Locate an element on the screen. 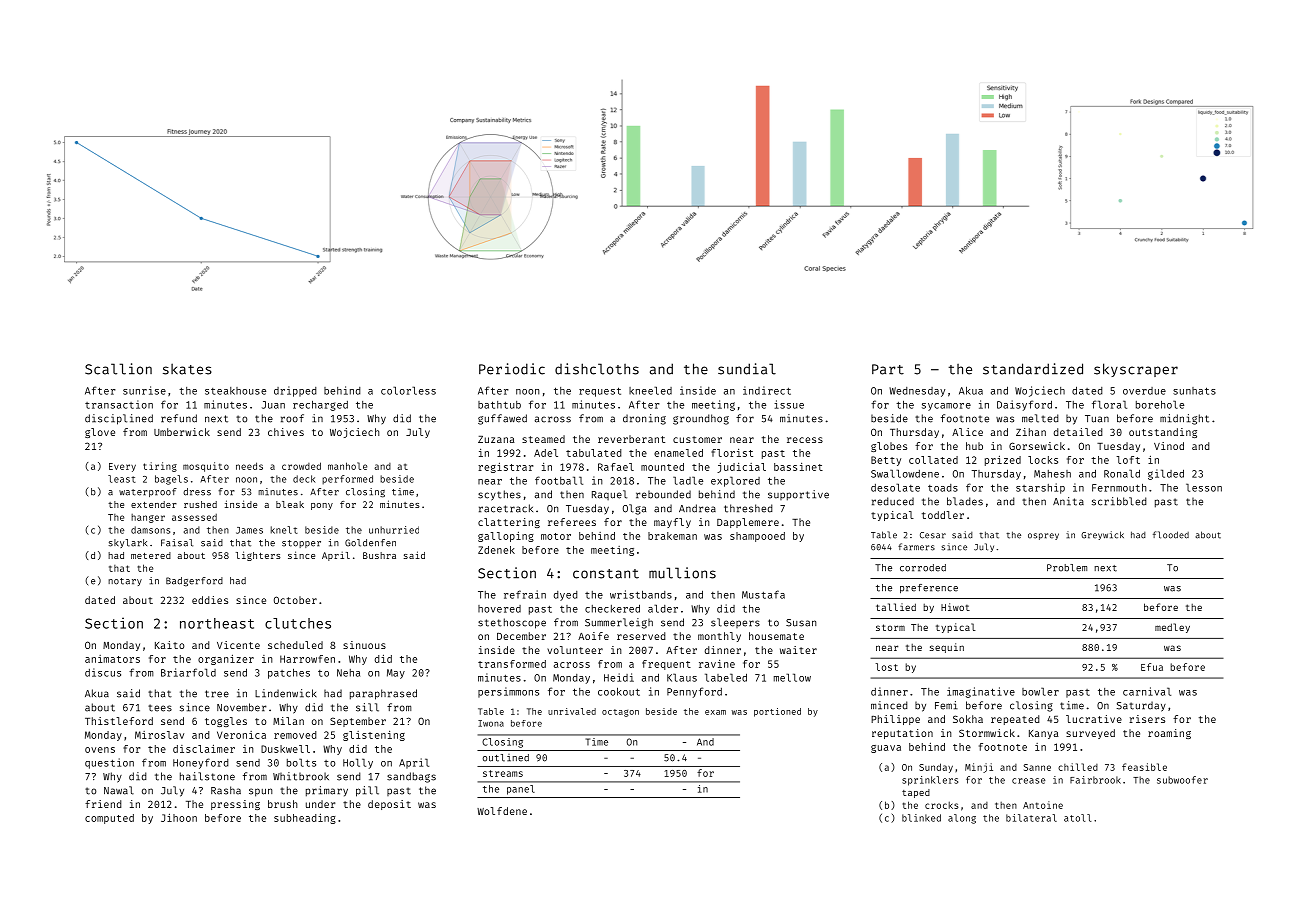 The height and width of the screenshot is (924, 1308). Summerleigh is located at coordinates (619, 623).
